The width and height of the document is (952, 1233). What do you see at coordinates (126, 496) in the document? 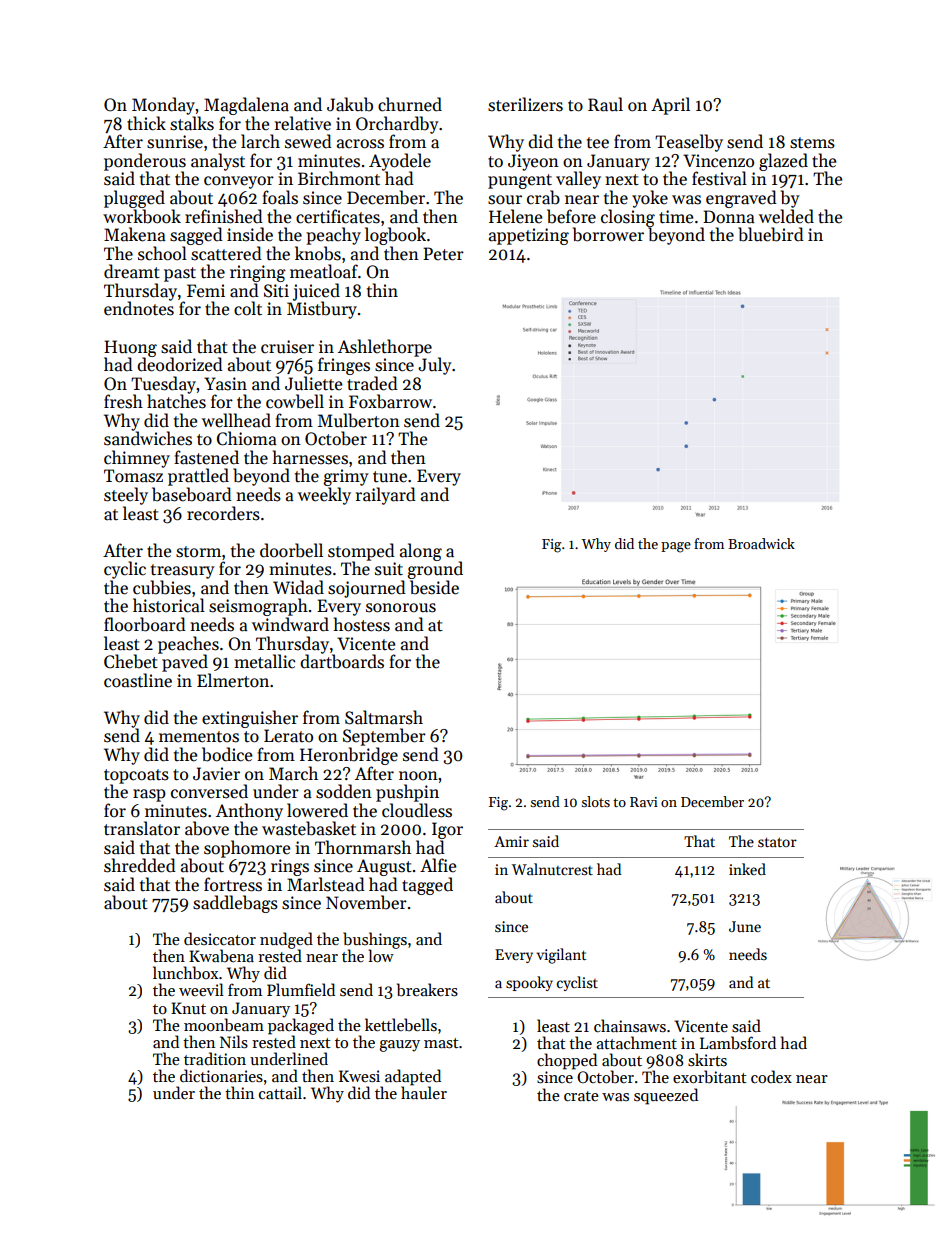
I see `steely` at bounding box center [126, 496].
